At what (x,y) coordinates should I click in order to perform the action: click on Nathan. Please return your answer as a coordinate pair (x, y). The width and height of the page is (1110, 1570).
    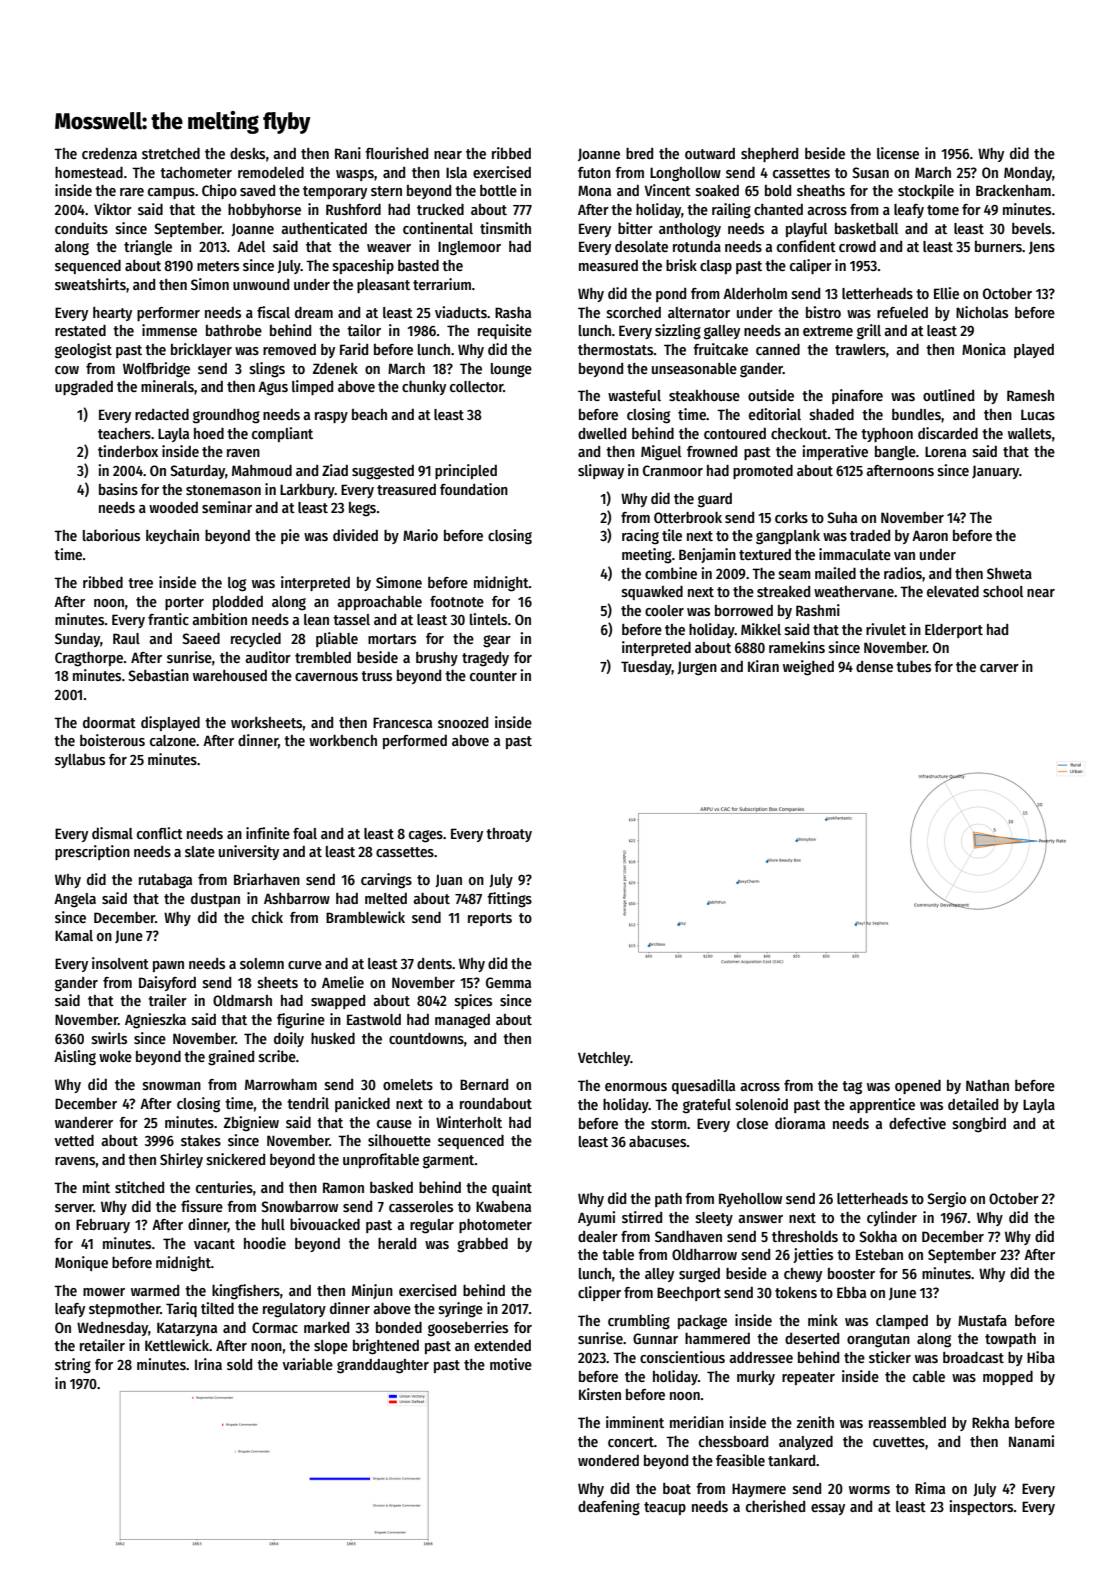
    Looking at the image, I should click on (987, 1085).
